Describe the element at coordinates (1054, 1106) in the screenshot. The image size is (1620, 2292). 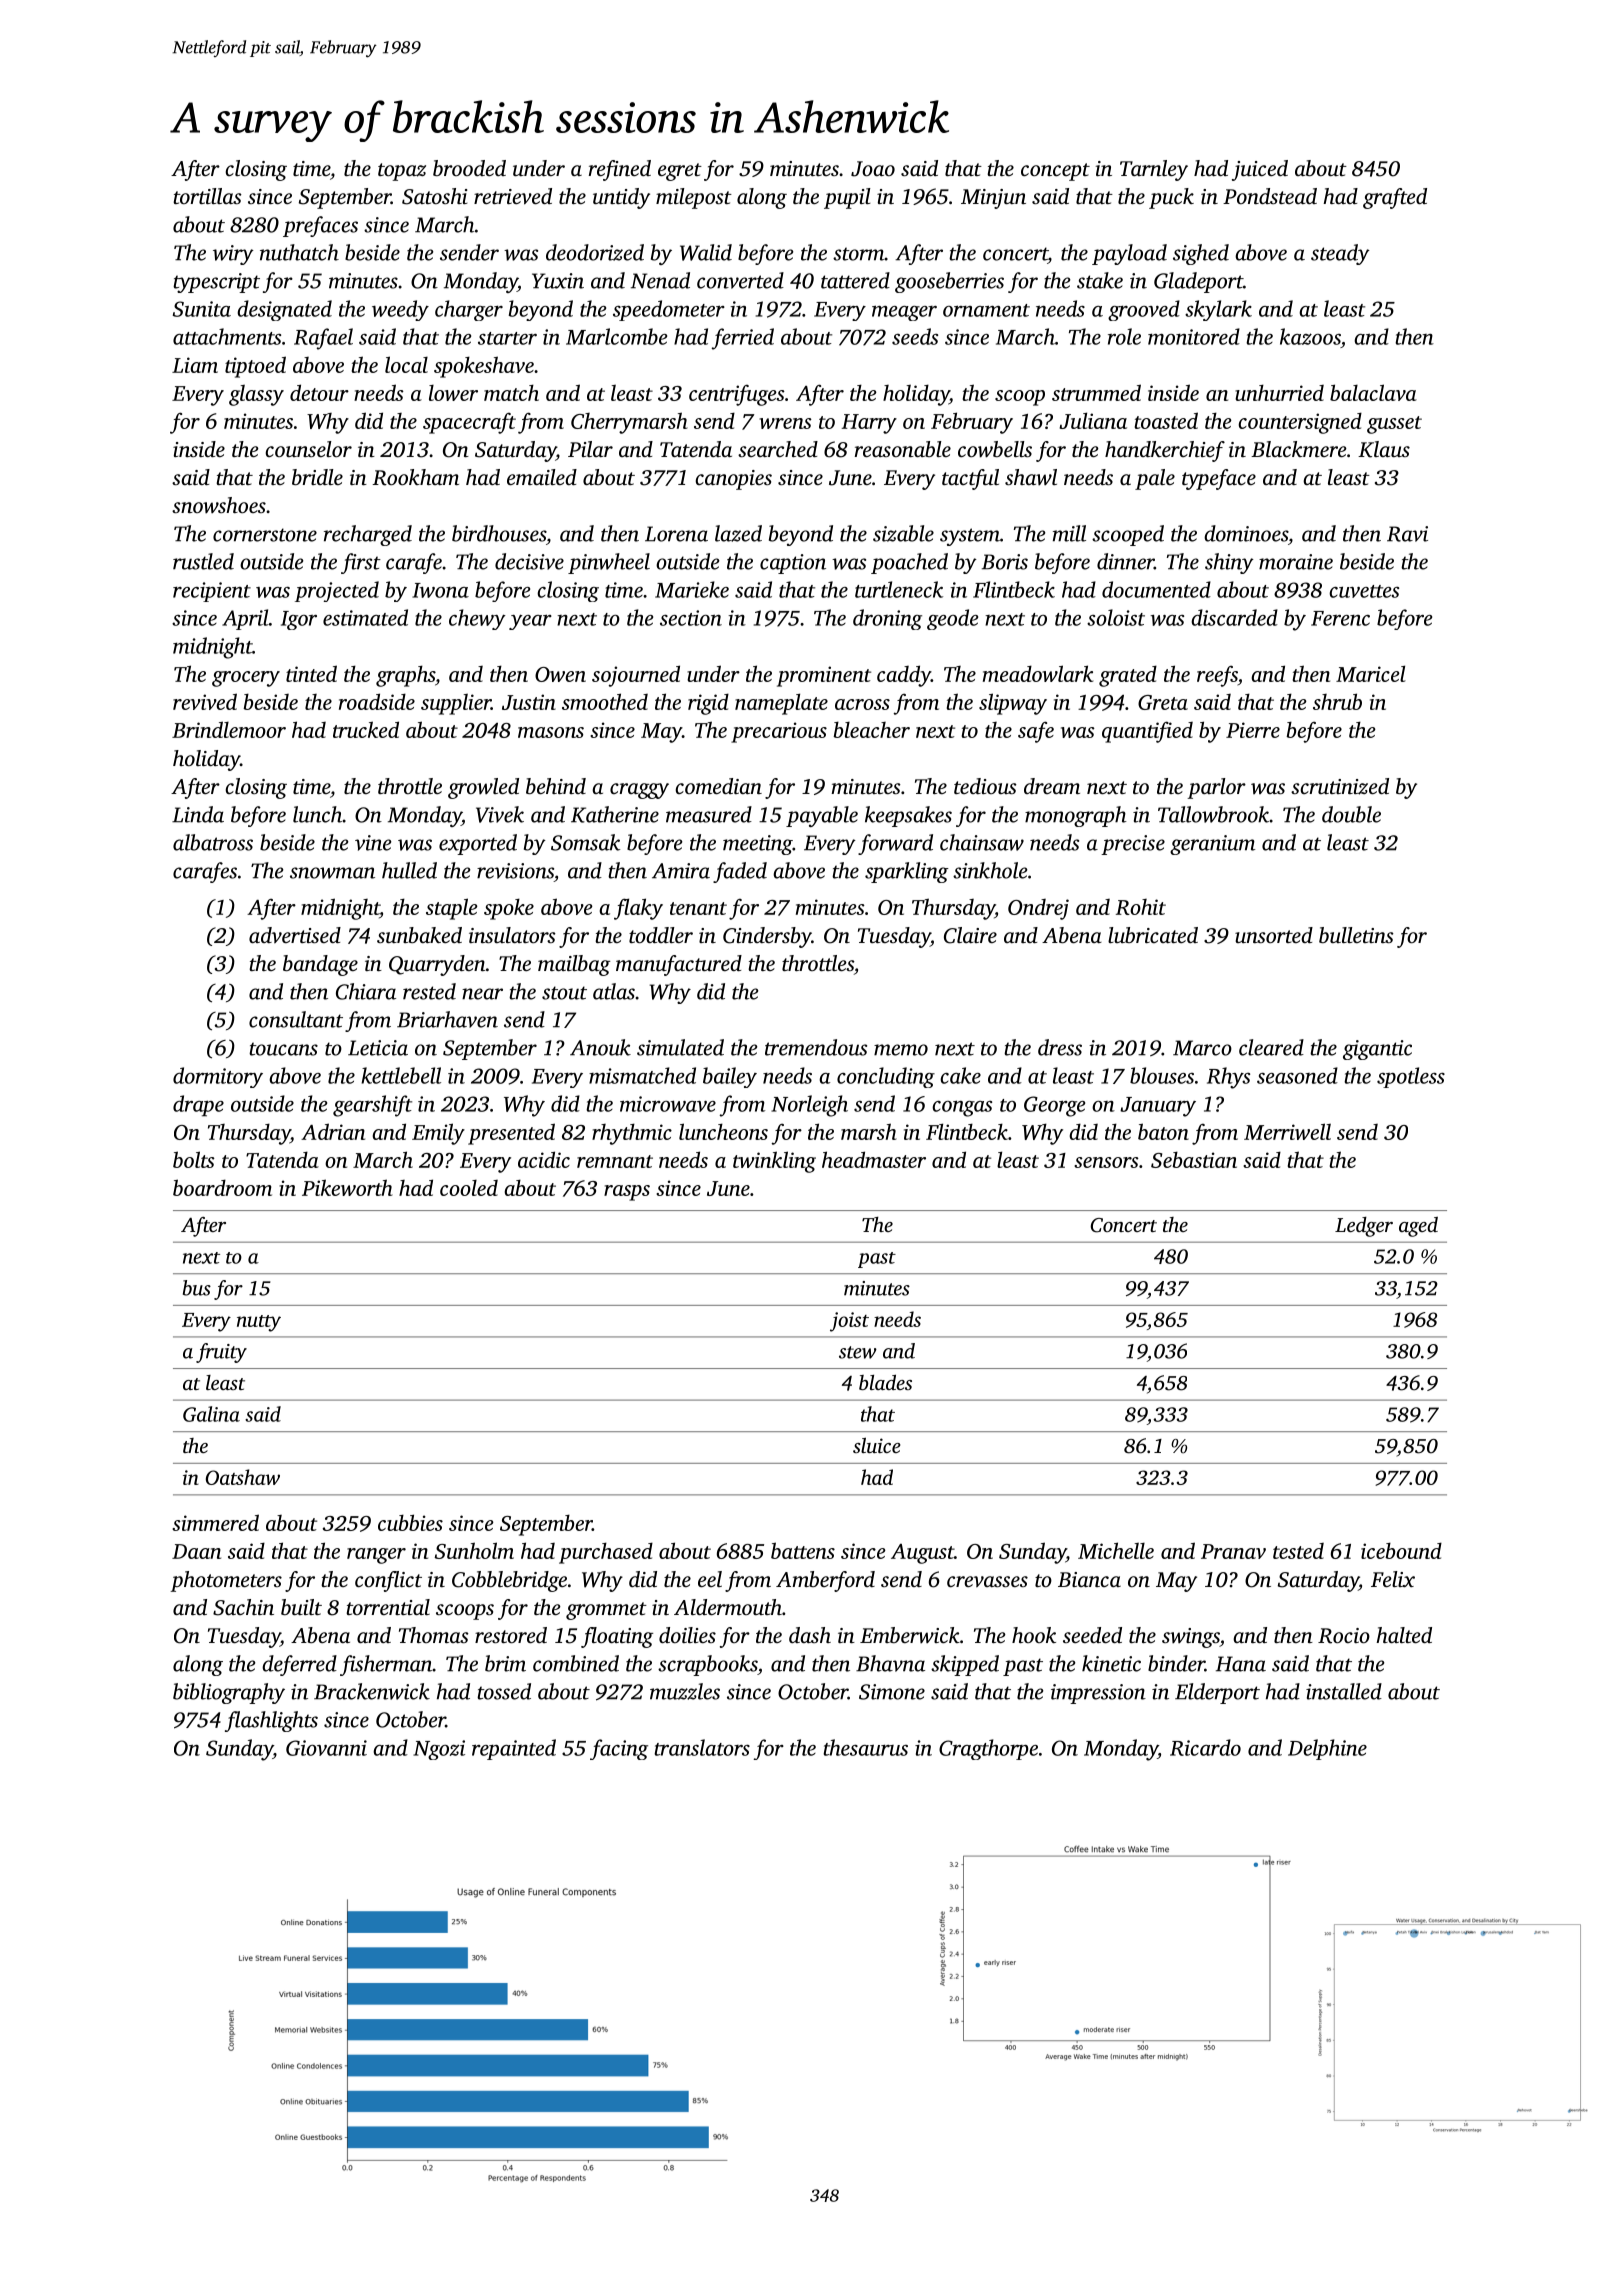
I see `George` at that location.
